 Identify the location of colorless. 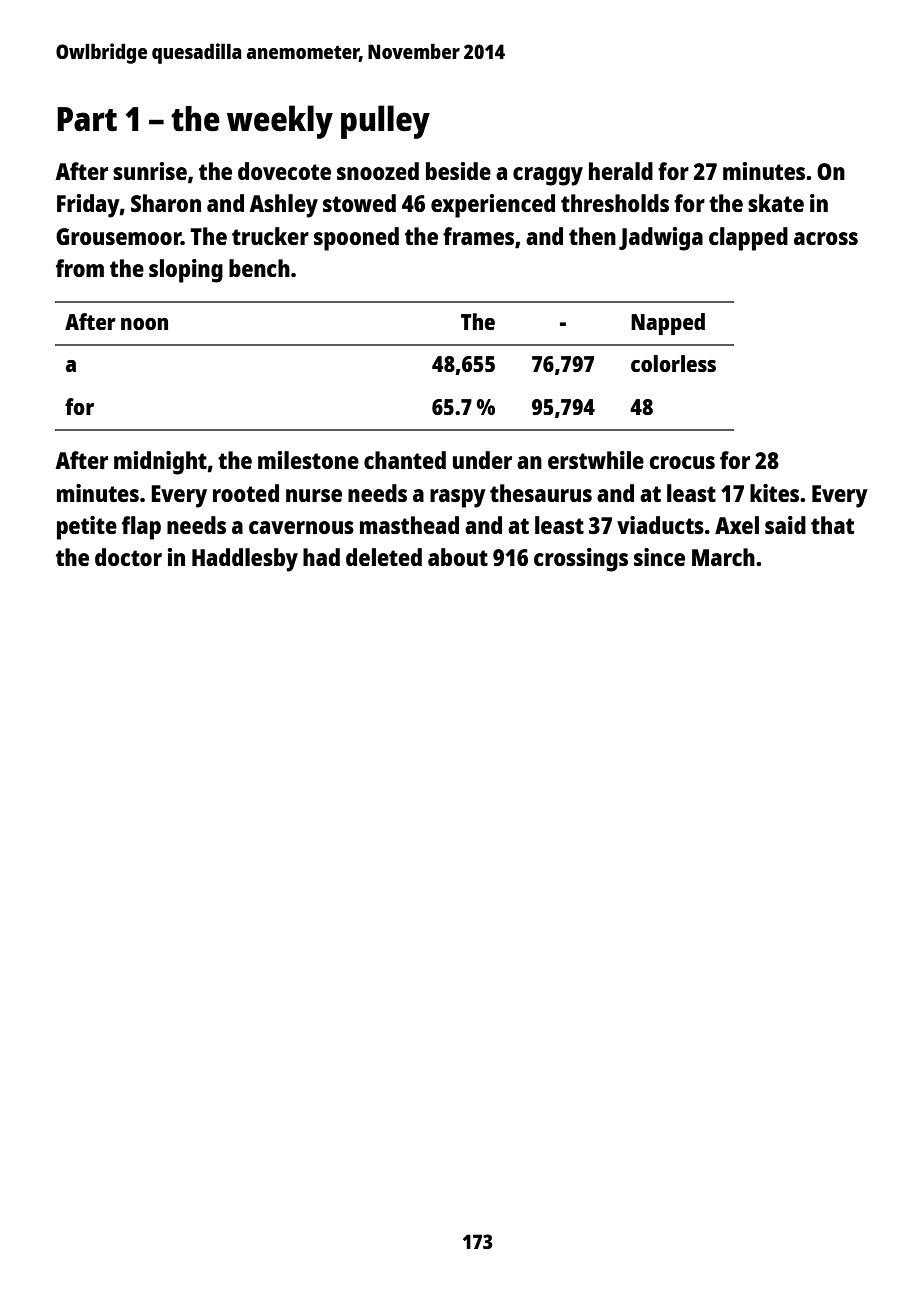
(673, 363).
